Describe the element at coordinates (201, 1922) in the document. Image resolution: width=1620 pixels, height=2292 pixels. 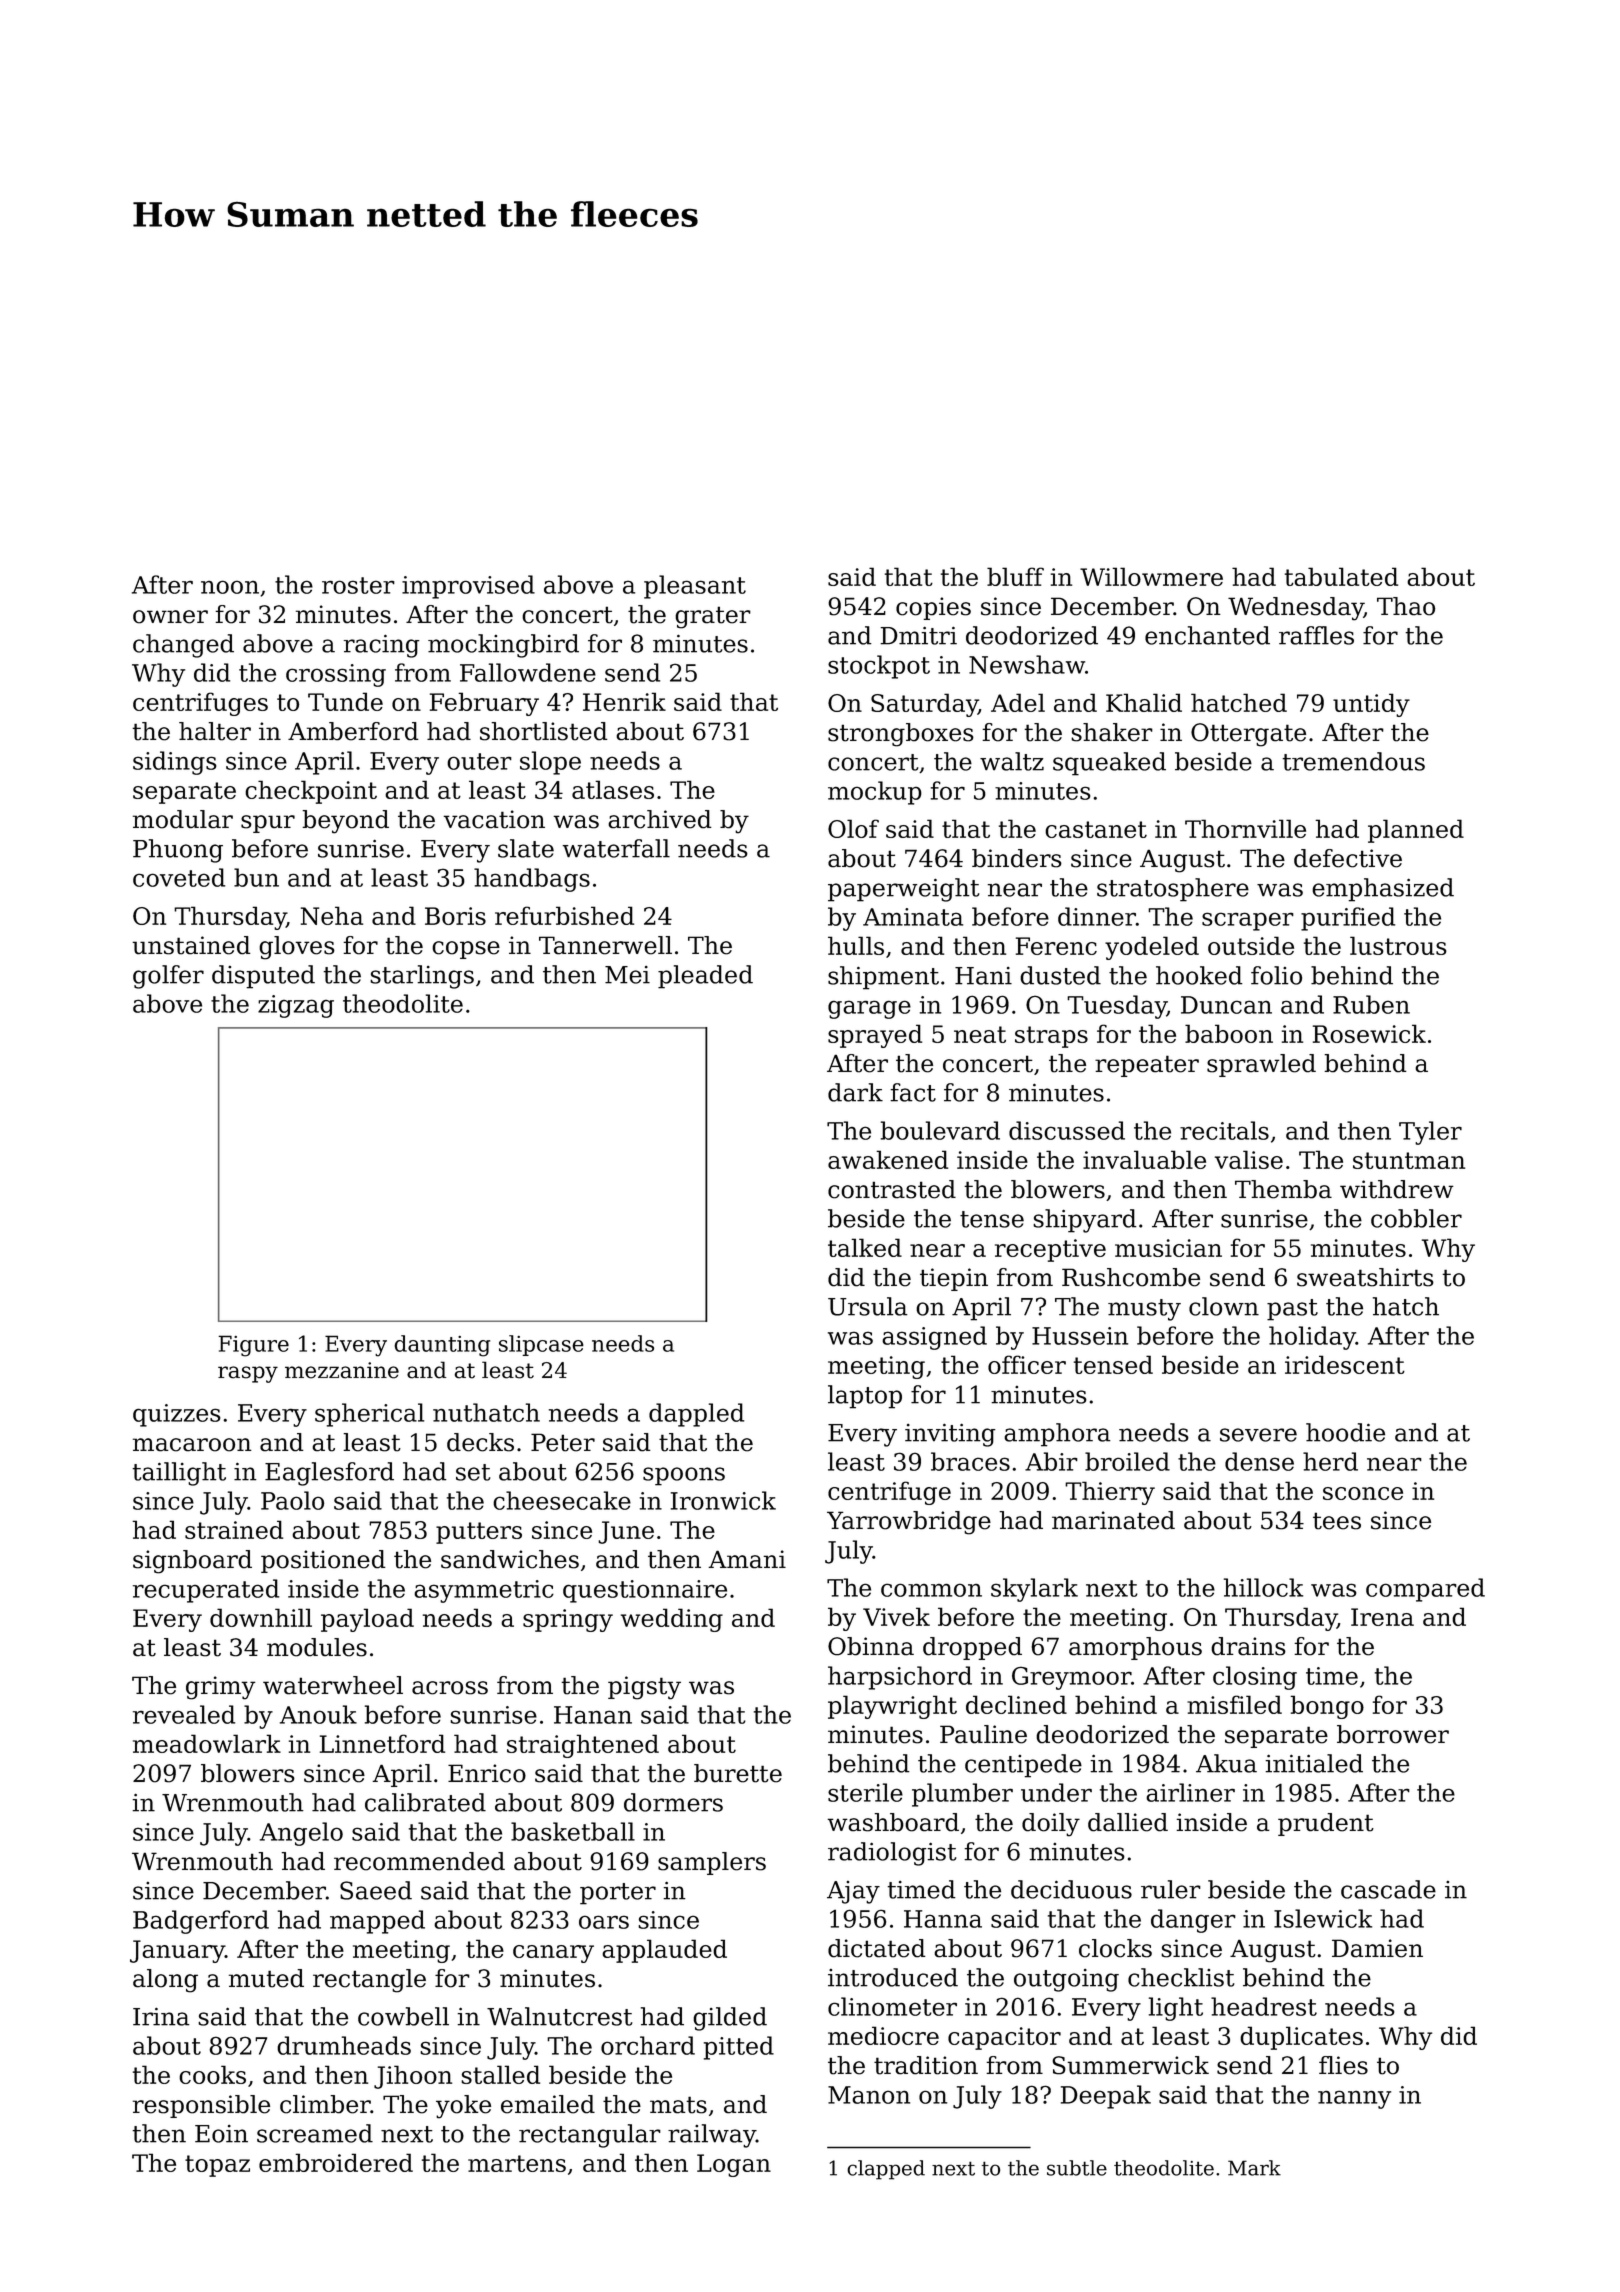
I see `Badgerford` at that location.
